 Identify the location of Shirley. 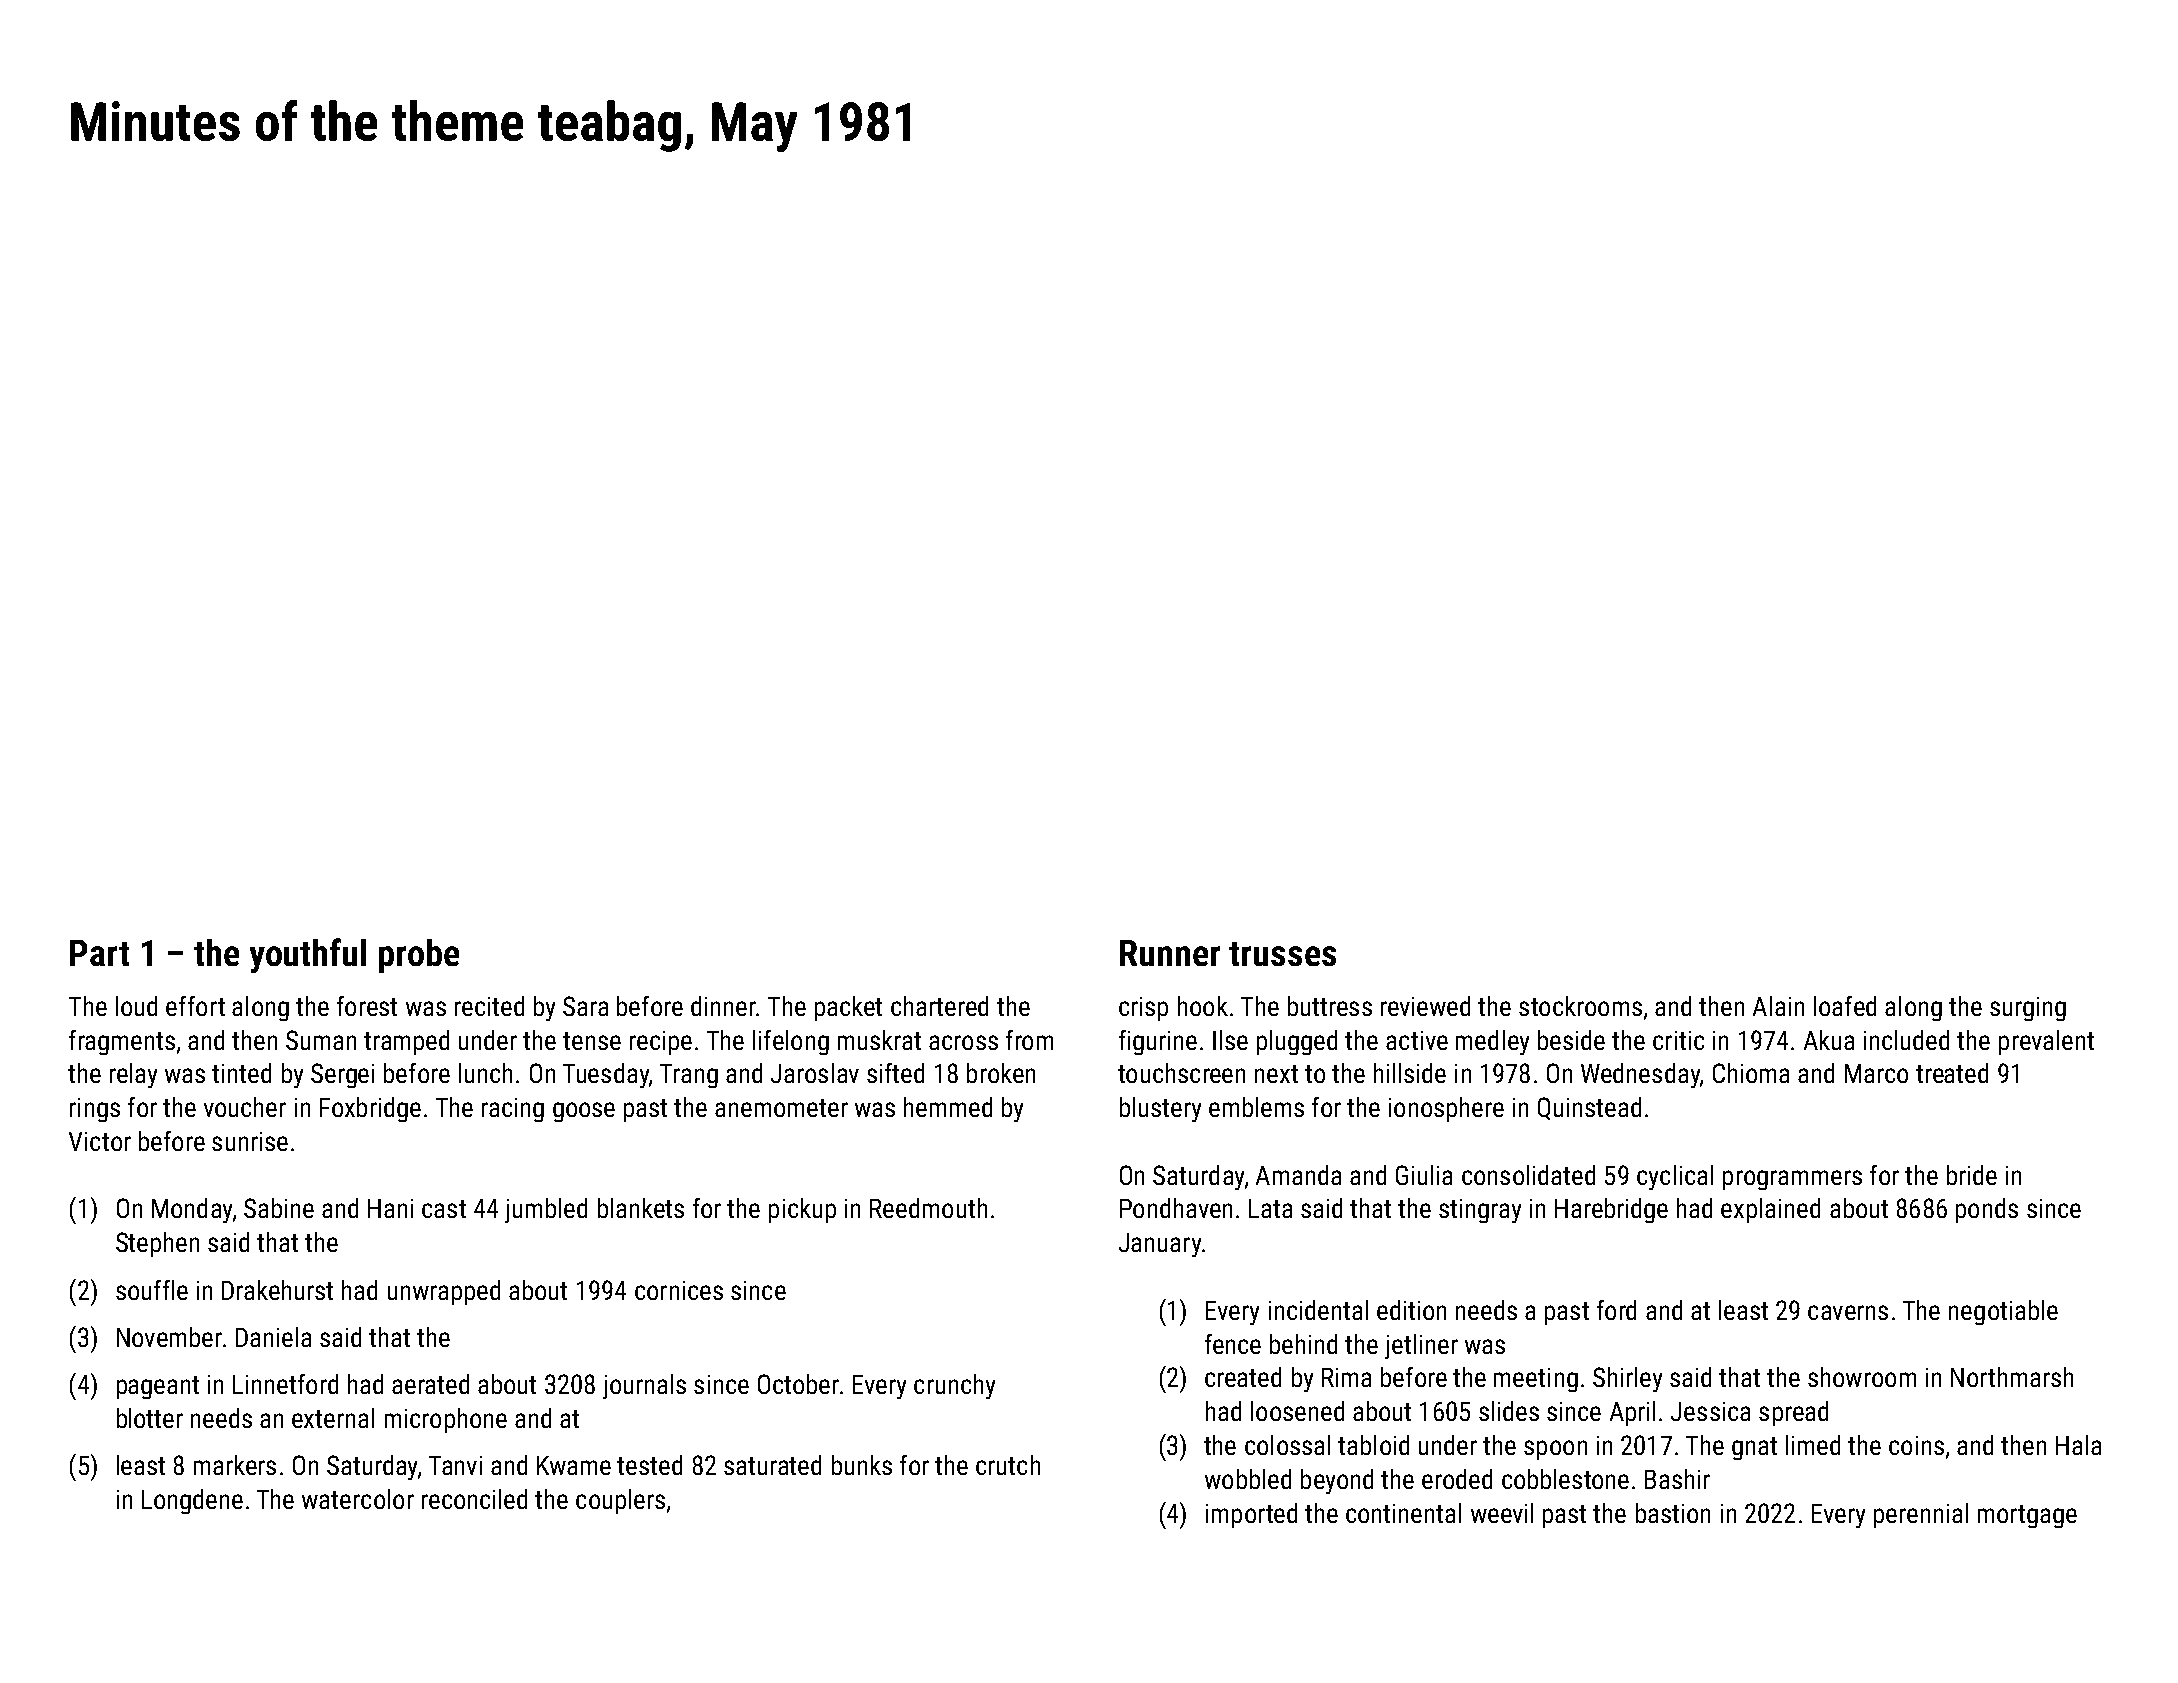
(1627, 1379).
